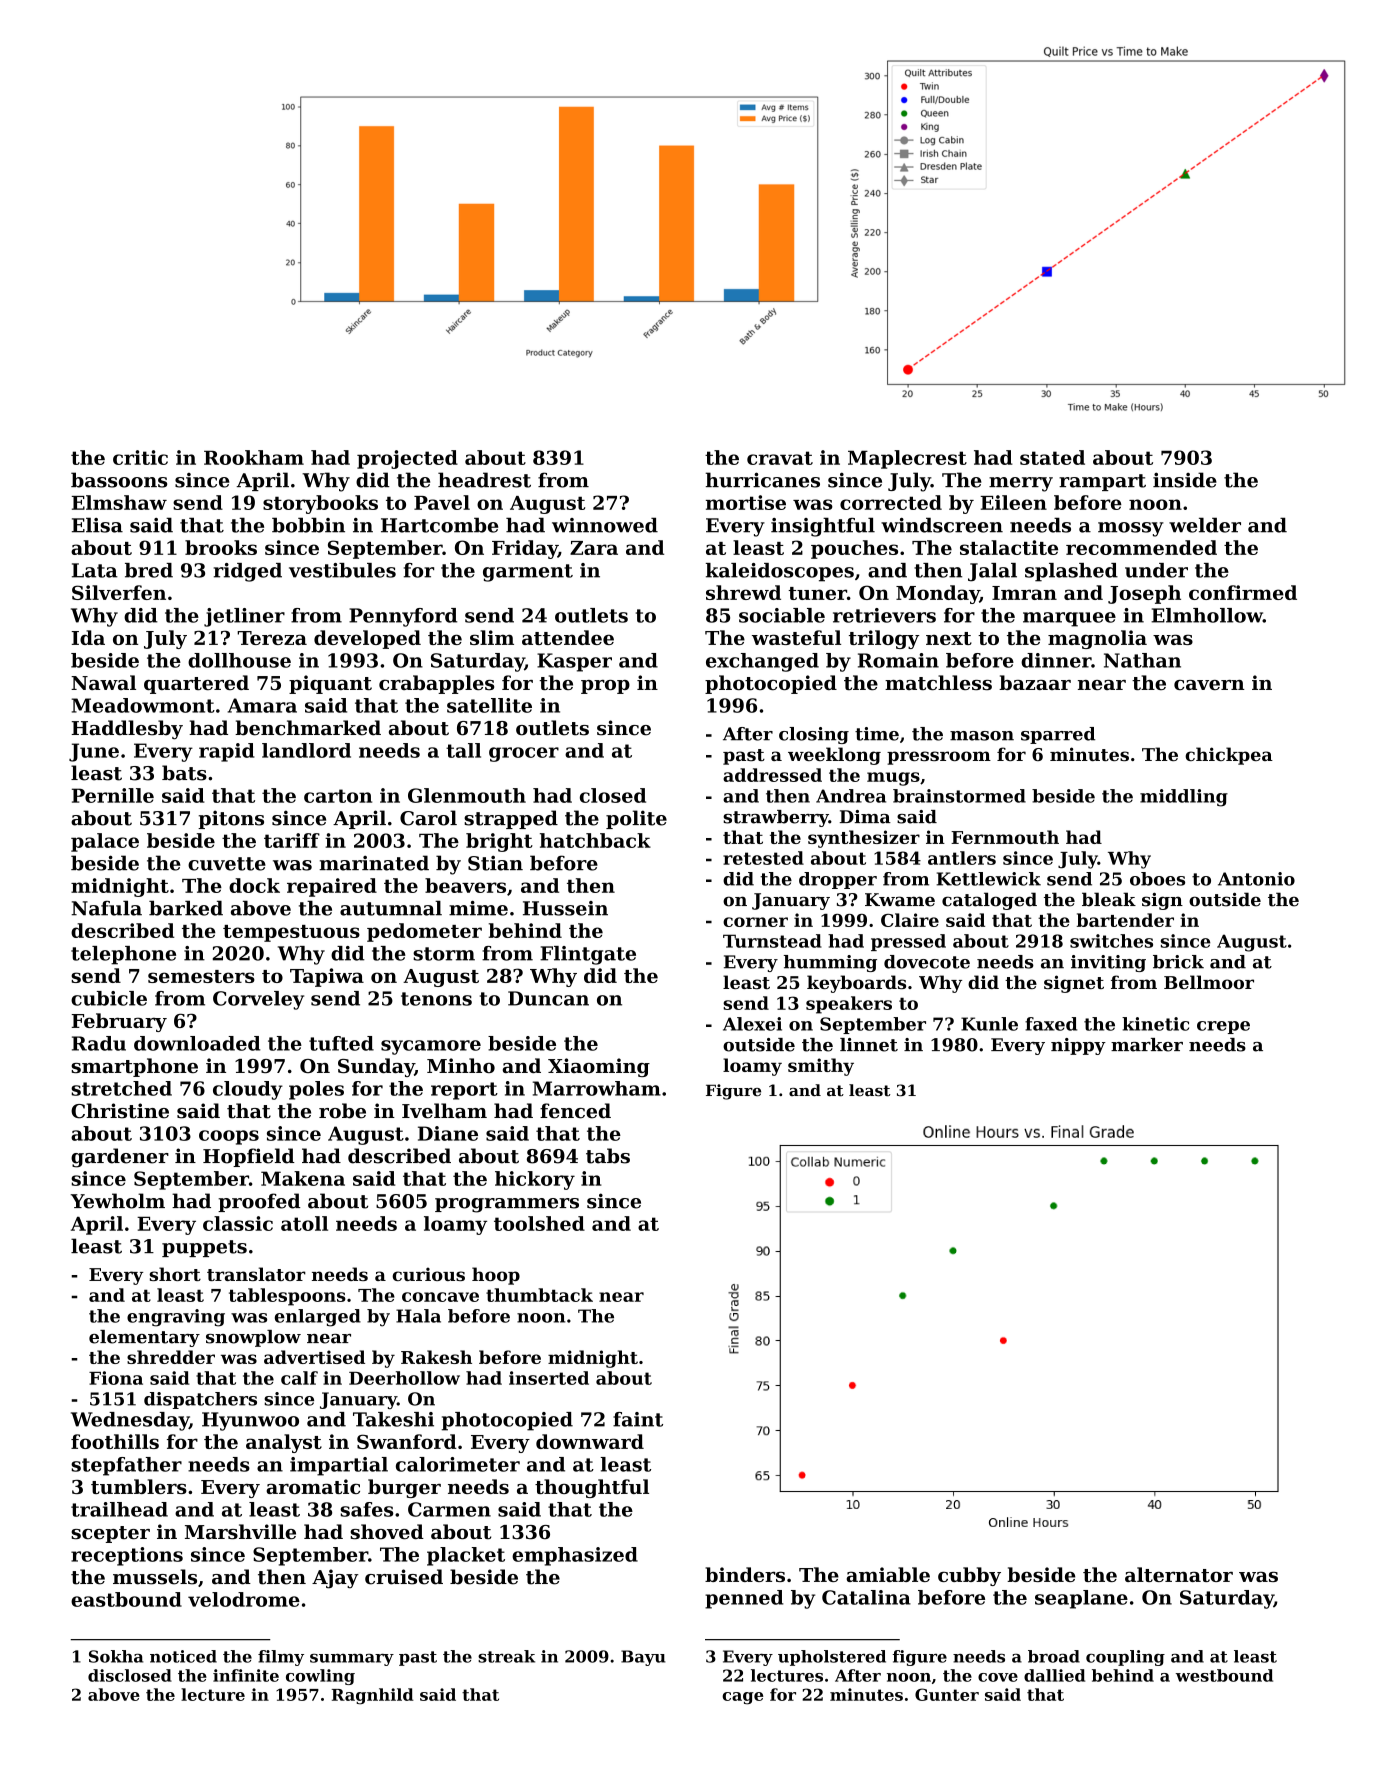 The height and width of the screenshot is (1779, 1374). What do you see at coordinates (823, 527) in the screenshot?
I see `insightful` at bounding box center [823, 527].
